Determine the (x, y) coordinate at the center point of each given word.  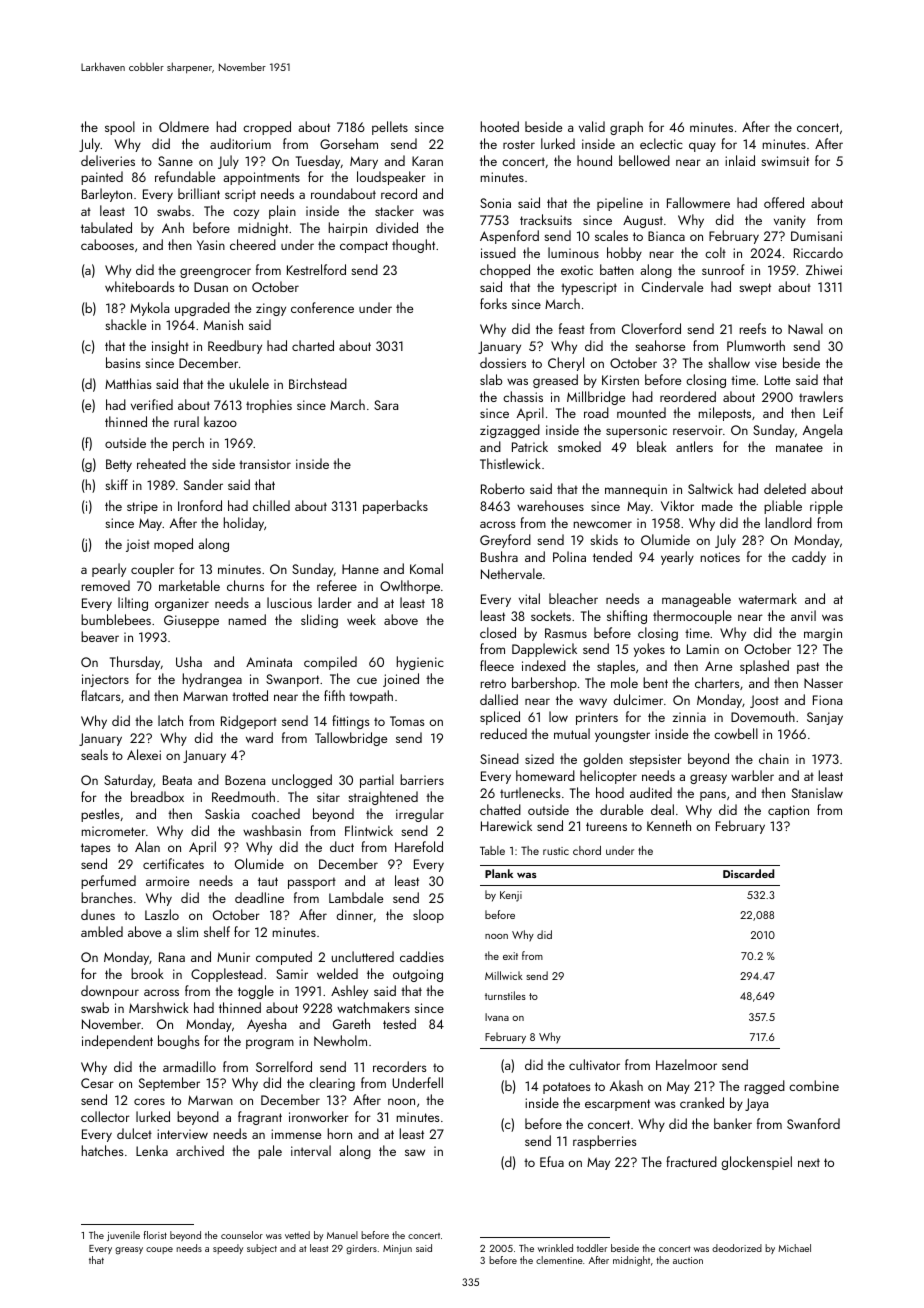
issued (498, 252)
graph (626, 128)
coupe (159, 1250)
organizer (182, 604)
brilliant (199, 193)
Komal (426, 568)
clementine (559, 1260)
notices (720, 557)
